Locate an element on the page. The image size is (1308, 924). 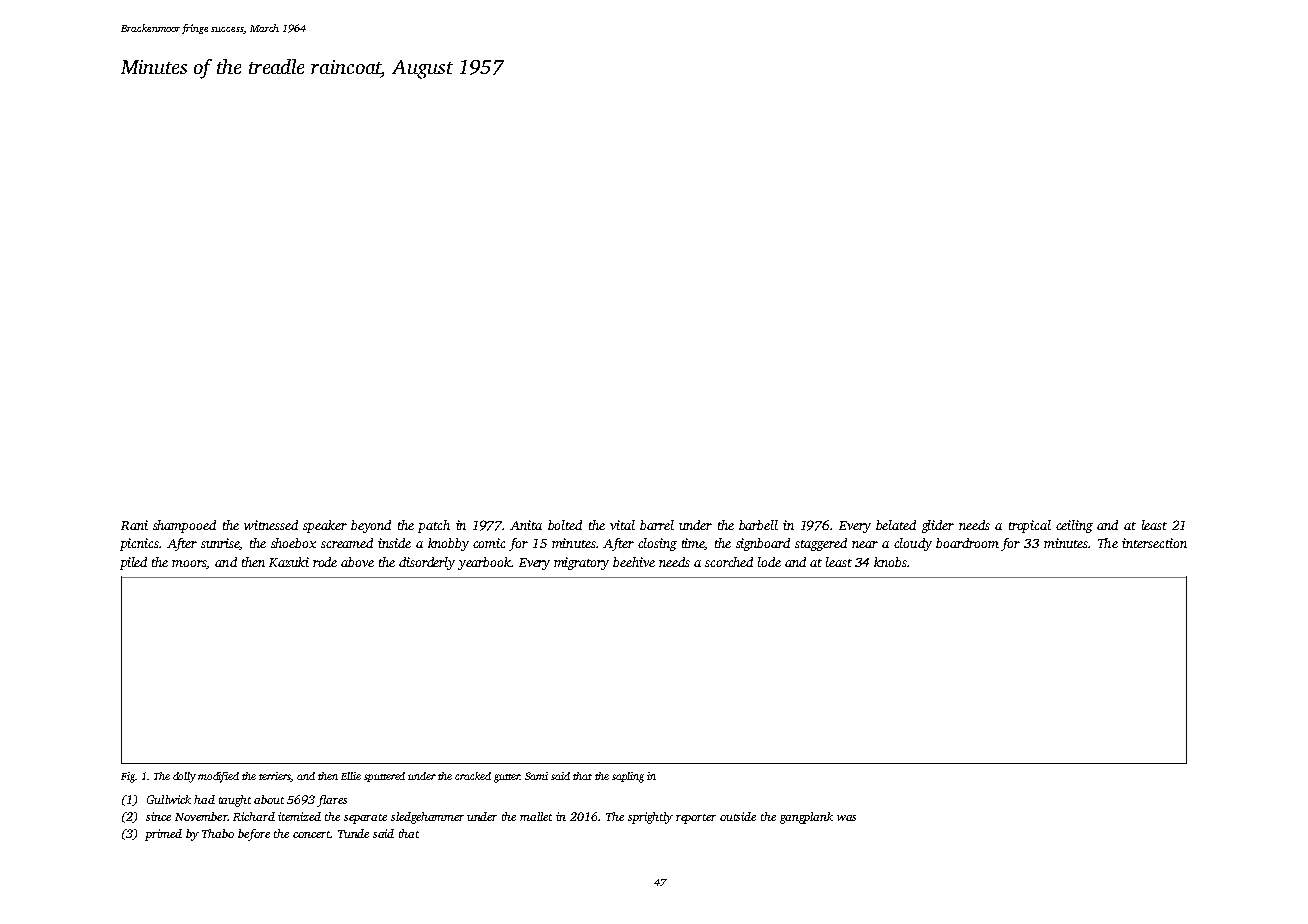
Anita is located at coordinates (526, 525).
